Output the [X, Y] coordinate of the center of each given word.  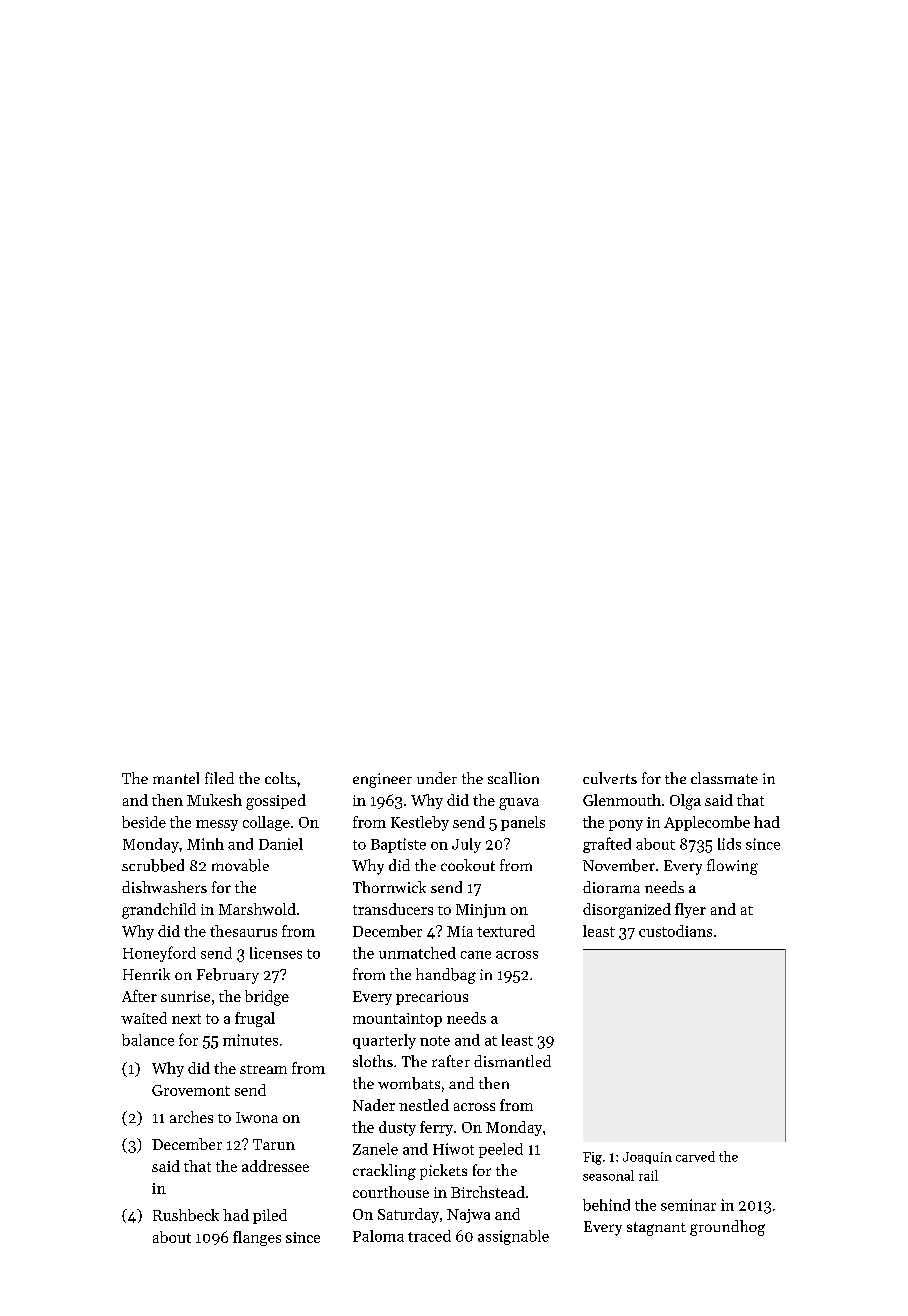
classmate [724, 778]
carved [695, 1156]
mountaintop [397, 1020]
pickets [443, 1172]
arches [191, 1117]
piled [270, 1216]
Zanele [375, 1149]
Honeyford [159, 954]
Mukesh [214, 800]
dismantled [512, 1061]
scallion [513, 778]
